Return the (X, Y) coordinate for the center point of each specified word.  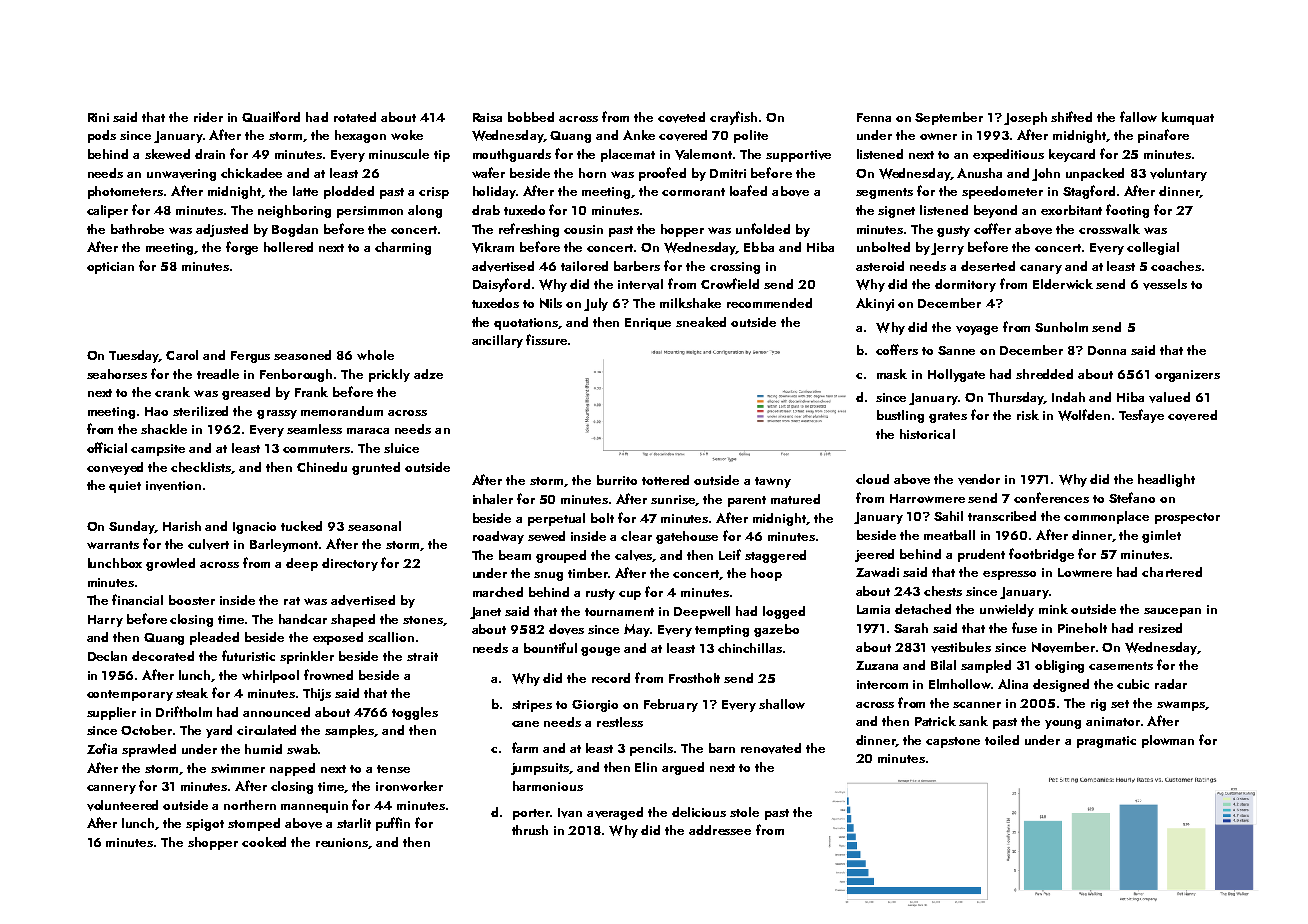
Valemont (703, 154)
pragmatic (1106, 742)
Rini (98, 117)
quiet (125, 487)
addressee (720, 830)
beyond (995, 211)
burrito (617, 480)
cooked (264, 842)
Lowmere (1085, 572)
